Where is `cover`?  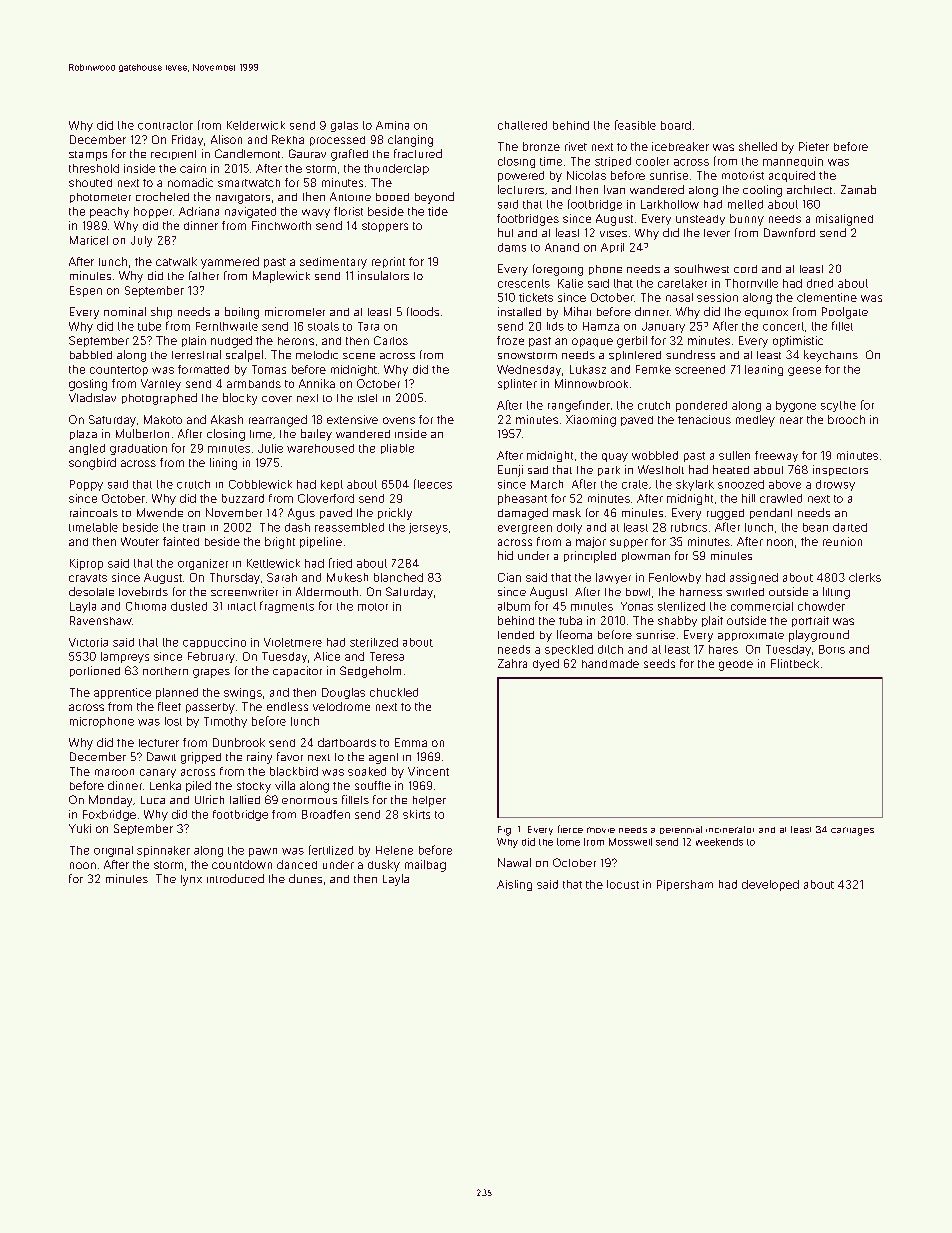
cover is located at coordinates (277, 399).
